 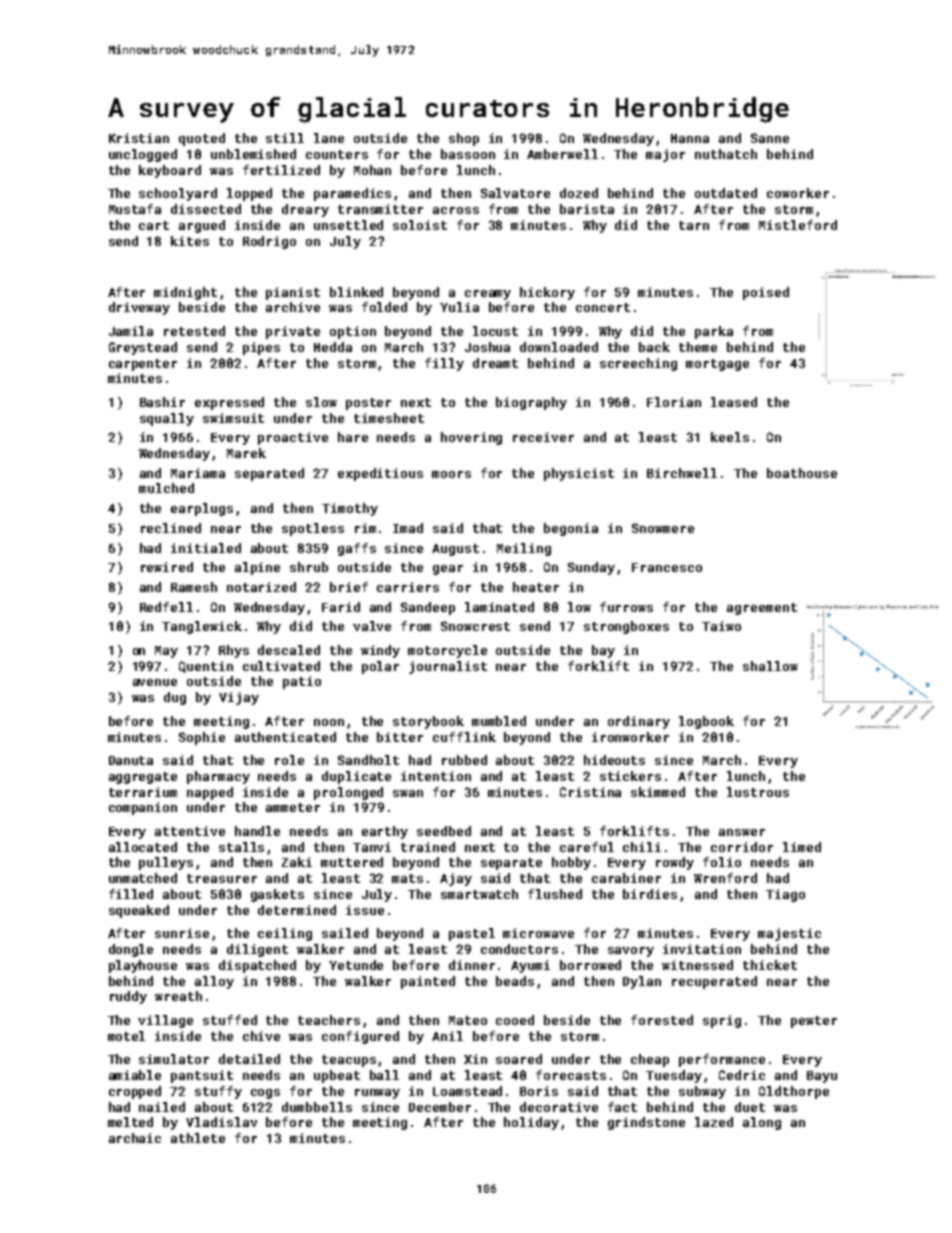 What do you see at coordinates (139, 138) in the image?
I see `Kristian` at bounding box center [139, 138].
